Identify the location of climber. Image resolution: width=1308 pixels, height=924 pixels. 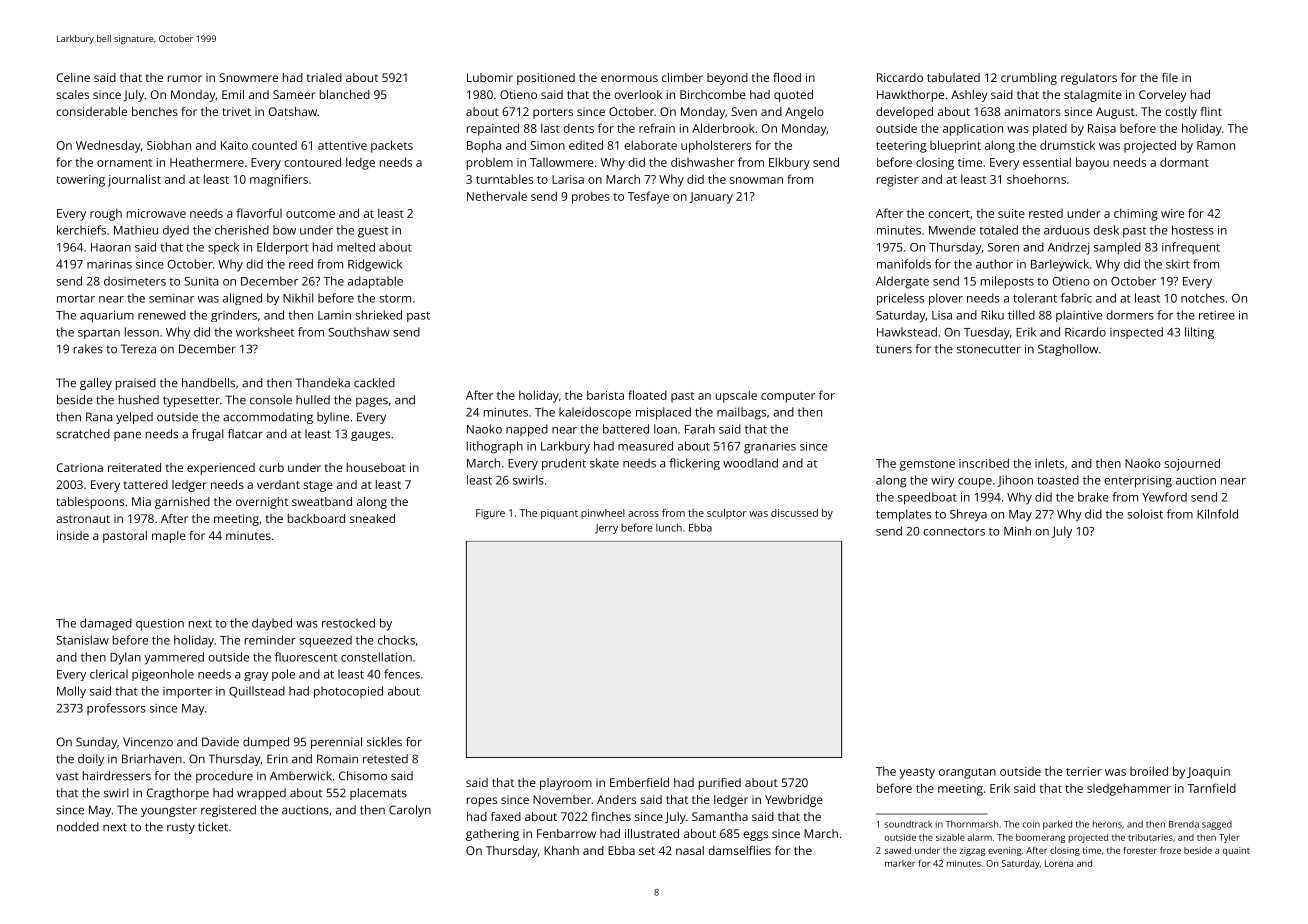
(682, 77).
